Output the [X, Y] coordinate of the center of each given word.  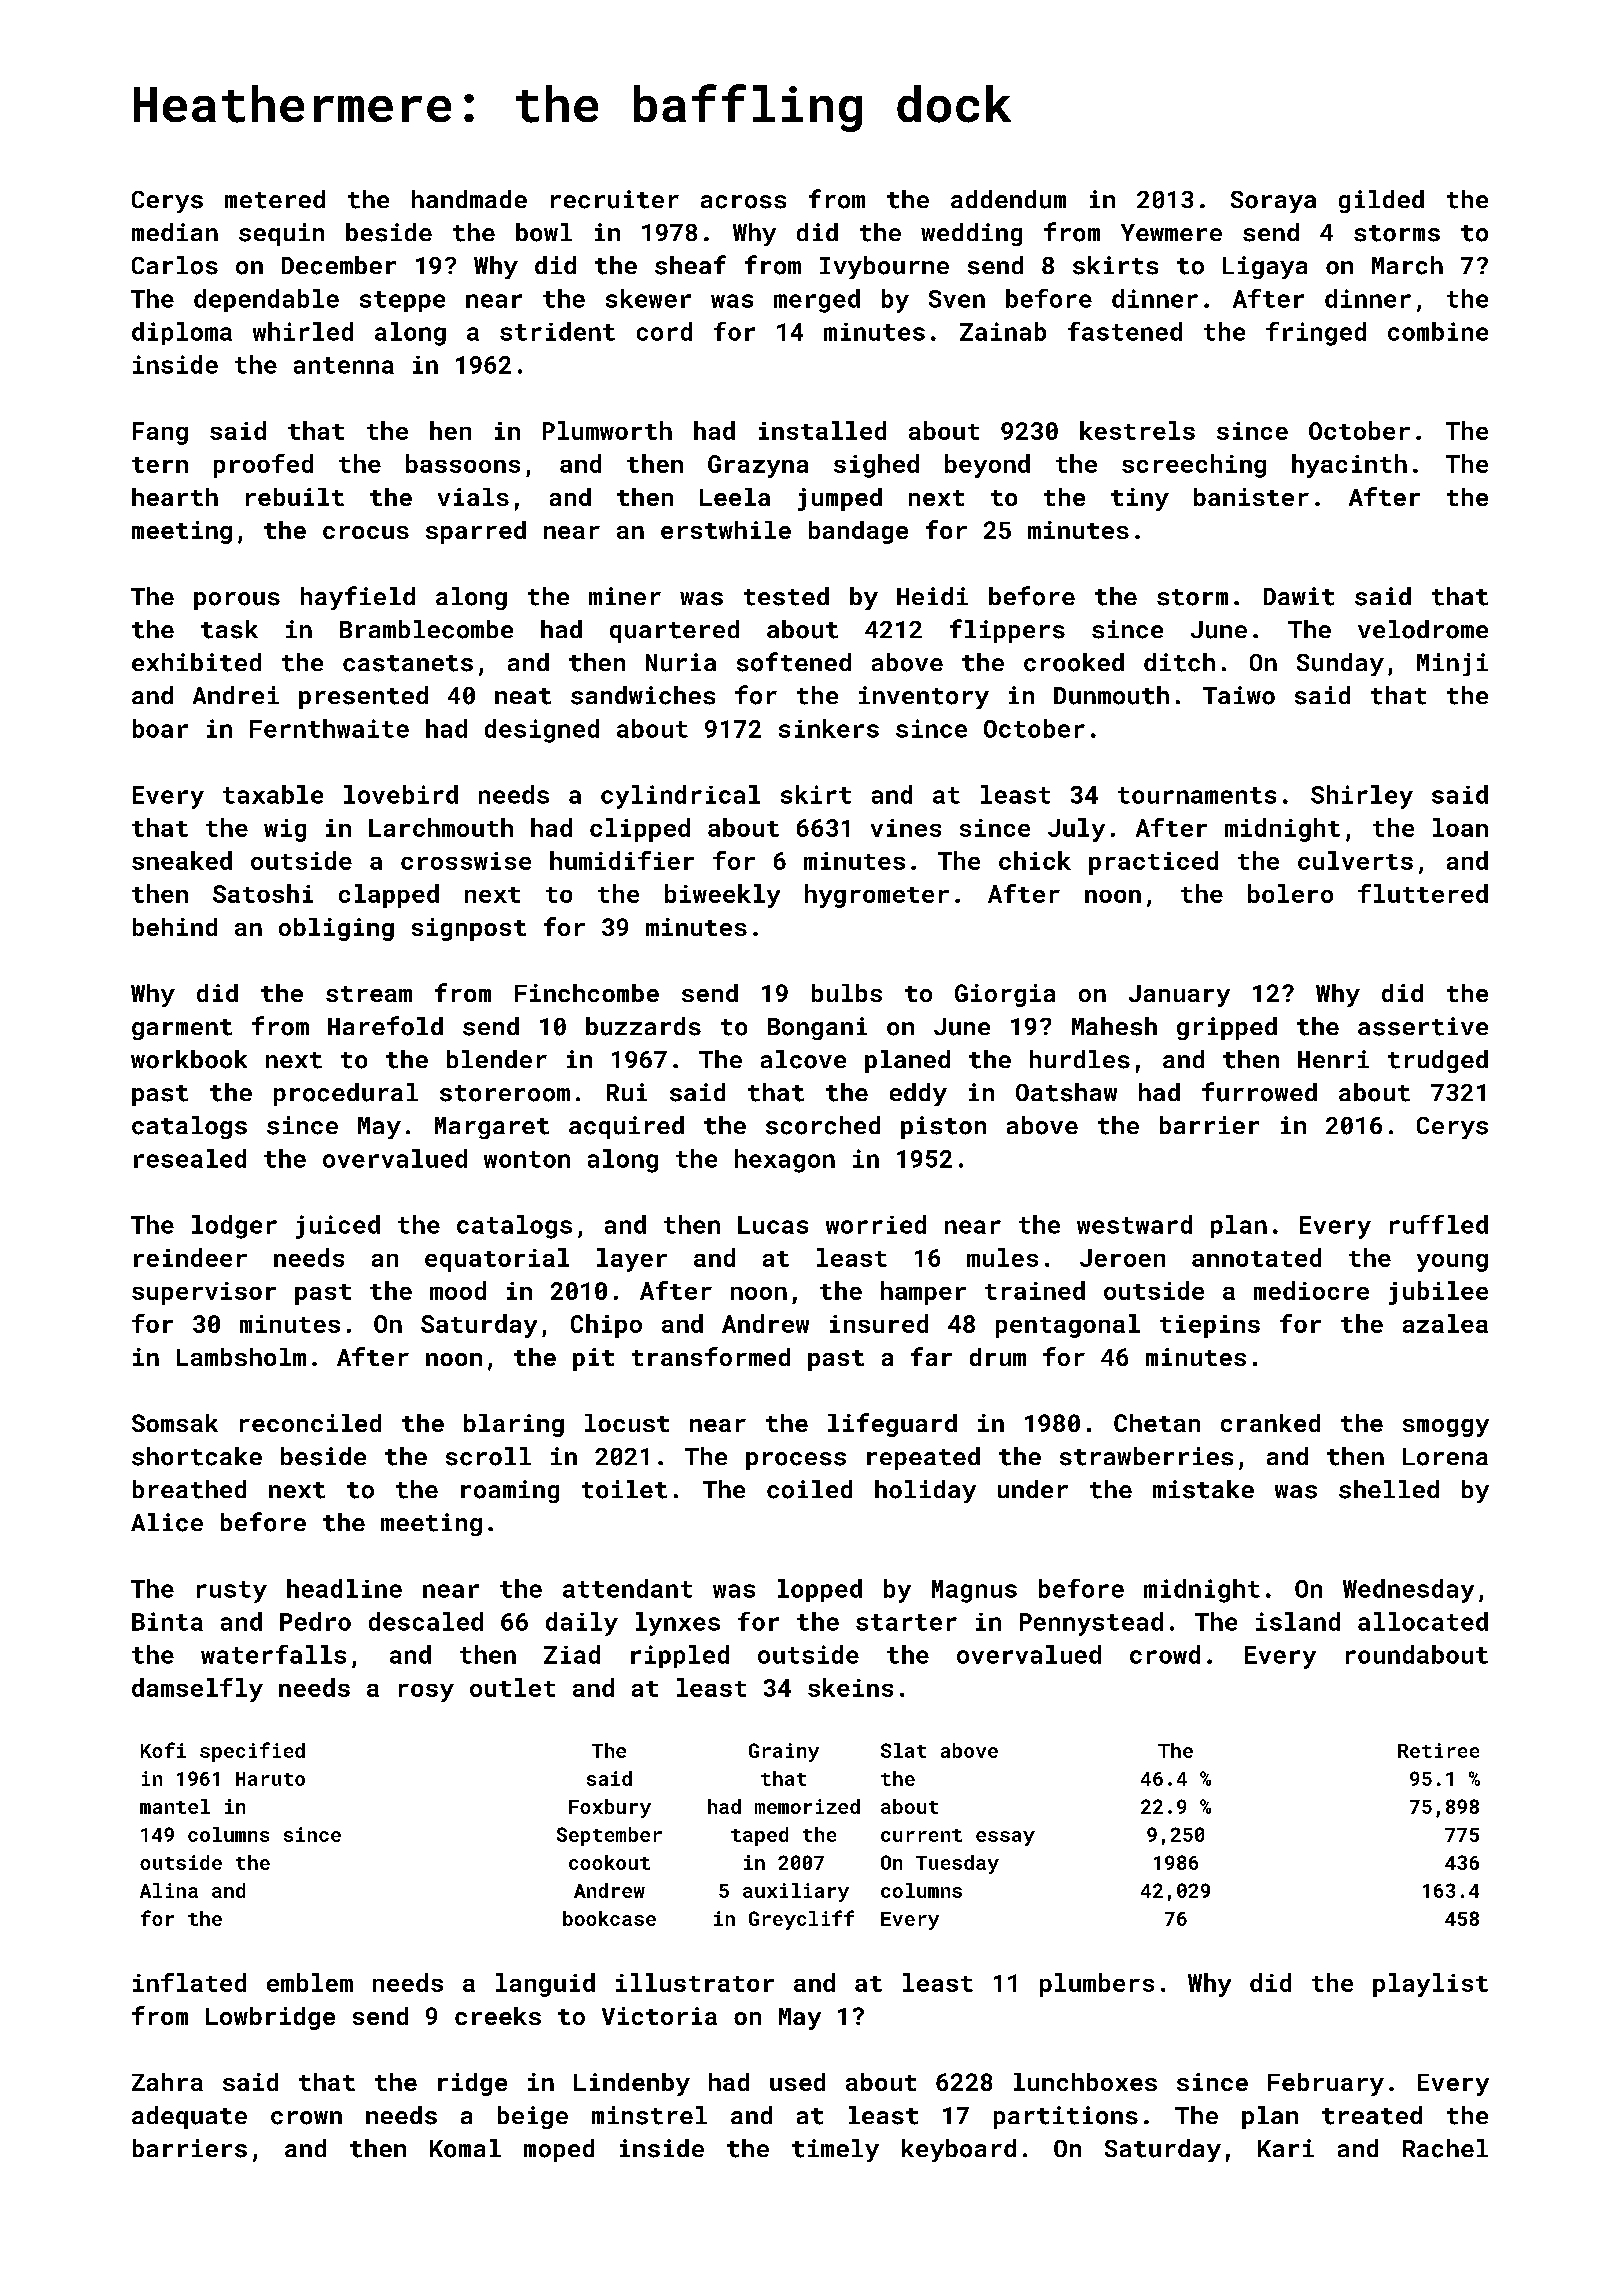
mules [1002, 1257]
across [743, 202]
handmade [469, 199]
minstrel [649, 2115]
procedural [346, 1094]
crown [306, 2118]
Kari [1286, 2148]
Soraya [1273, 202]
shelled [1389, 1489]
